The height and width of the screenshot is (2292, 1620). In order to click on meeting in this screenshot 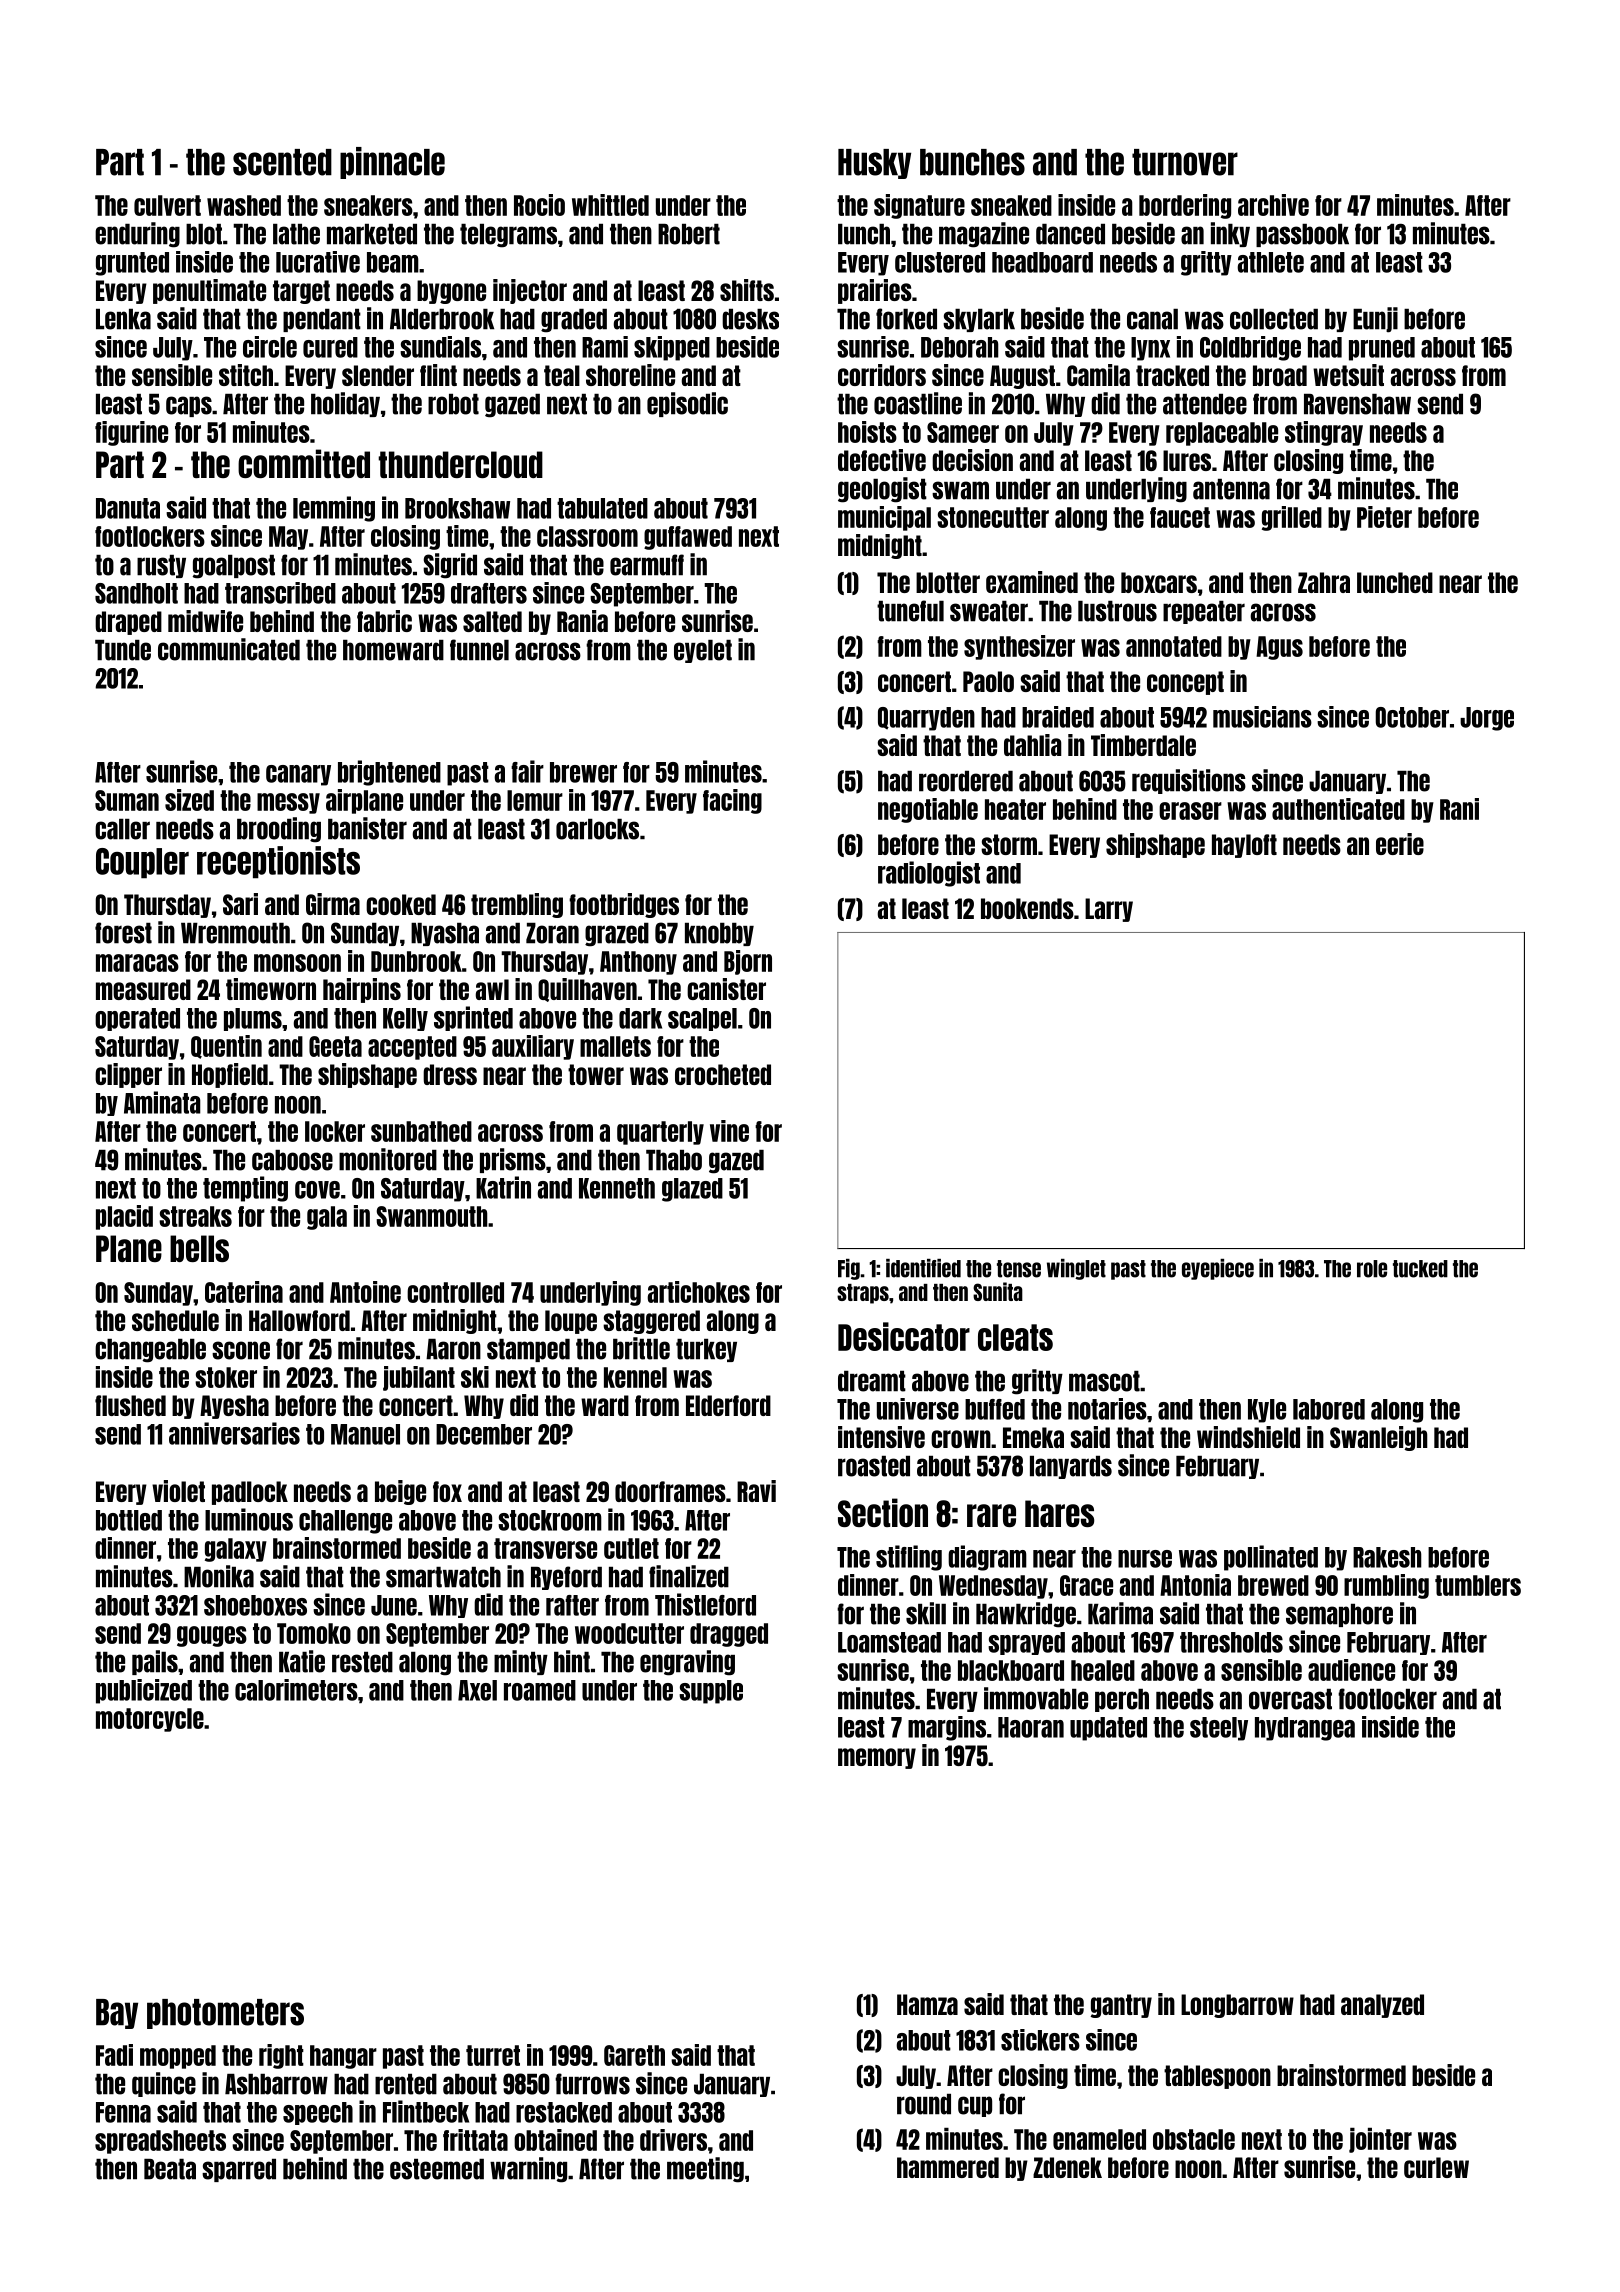, I will do `click(705, 2170)`.
